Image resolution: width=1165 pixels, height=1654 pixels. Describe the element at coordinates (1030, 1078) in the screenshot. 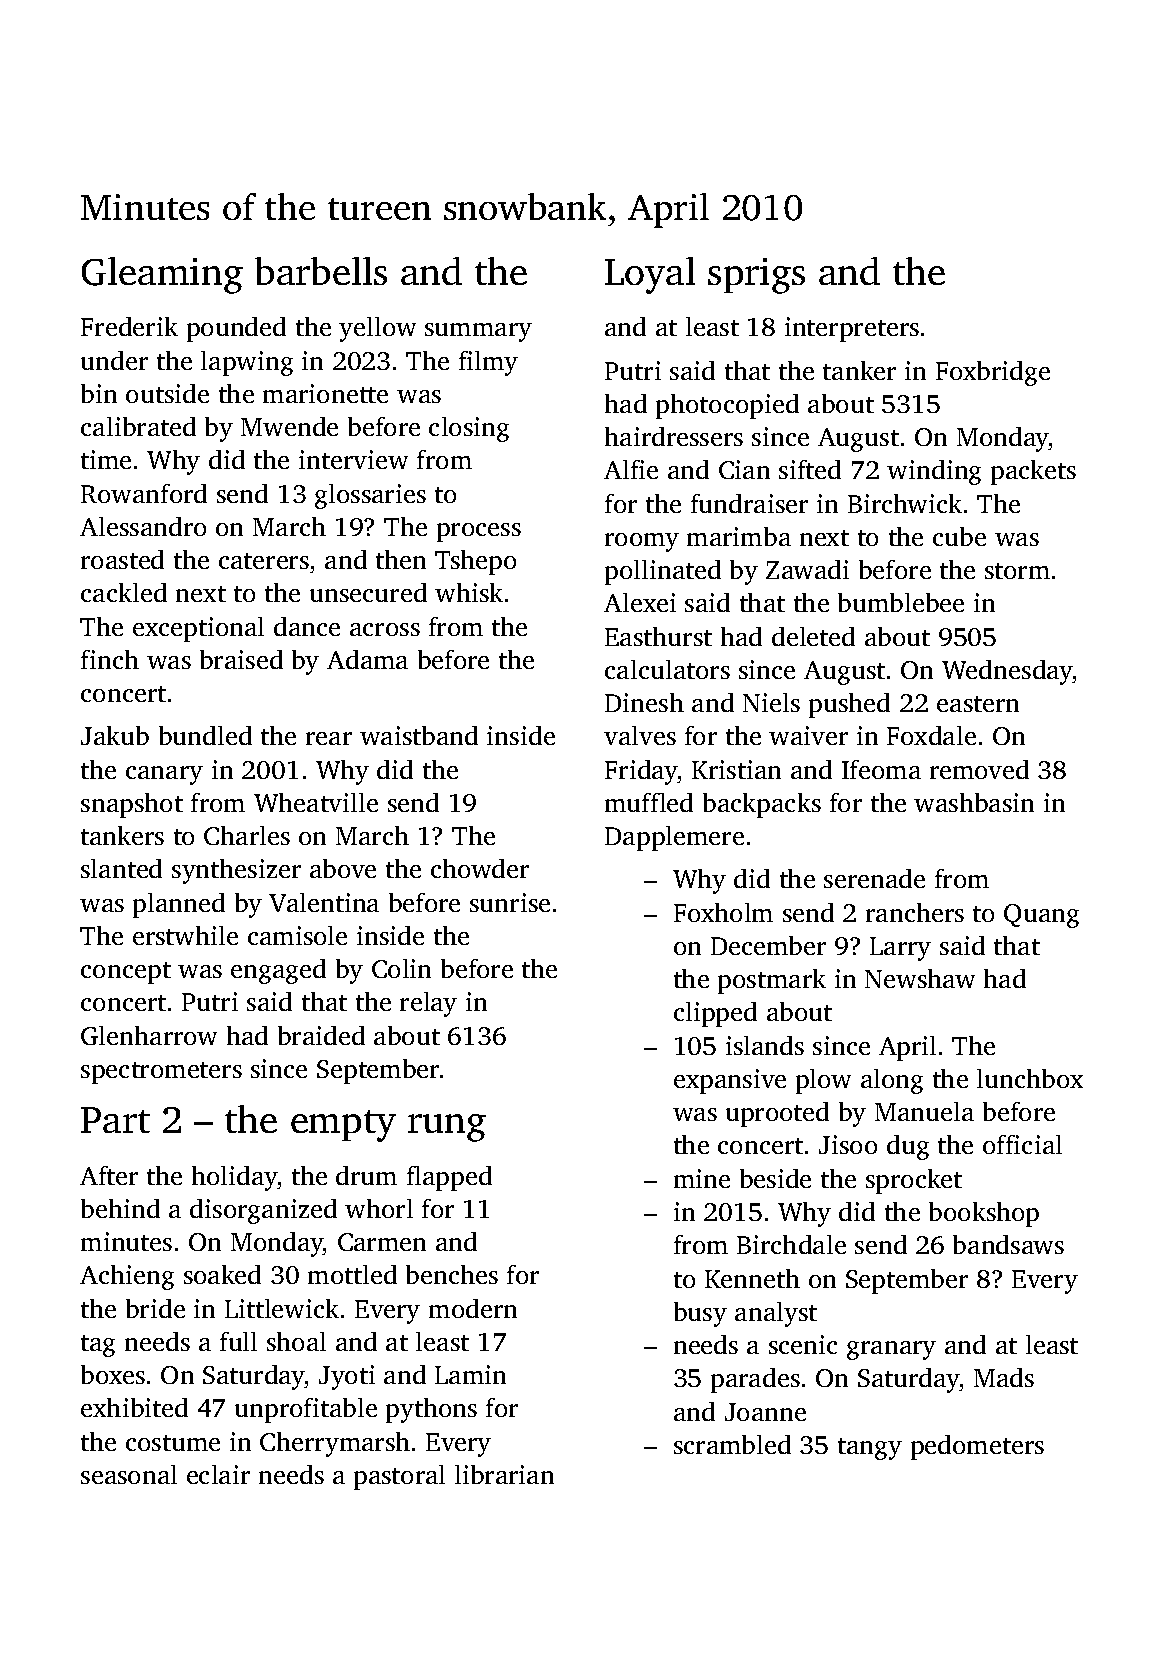

I see `lunchbox` at that location.
